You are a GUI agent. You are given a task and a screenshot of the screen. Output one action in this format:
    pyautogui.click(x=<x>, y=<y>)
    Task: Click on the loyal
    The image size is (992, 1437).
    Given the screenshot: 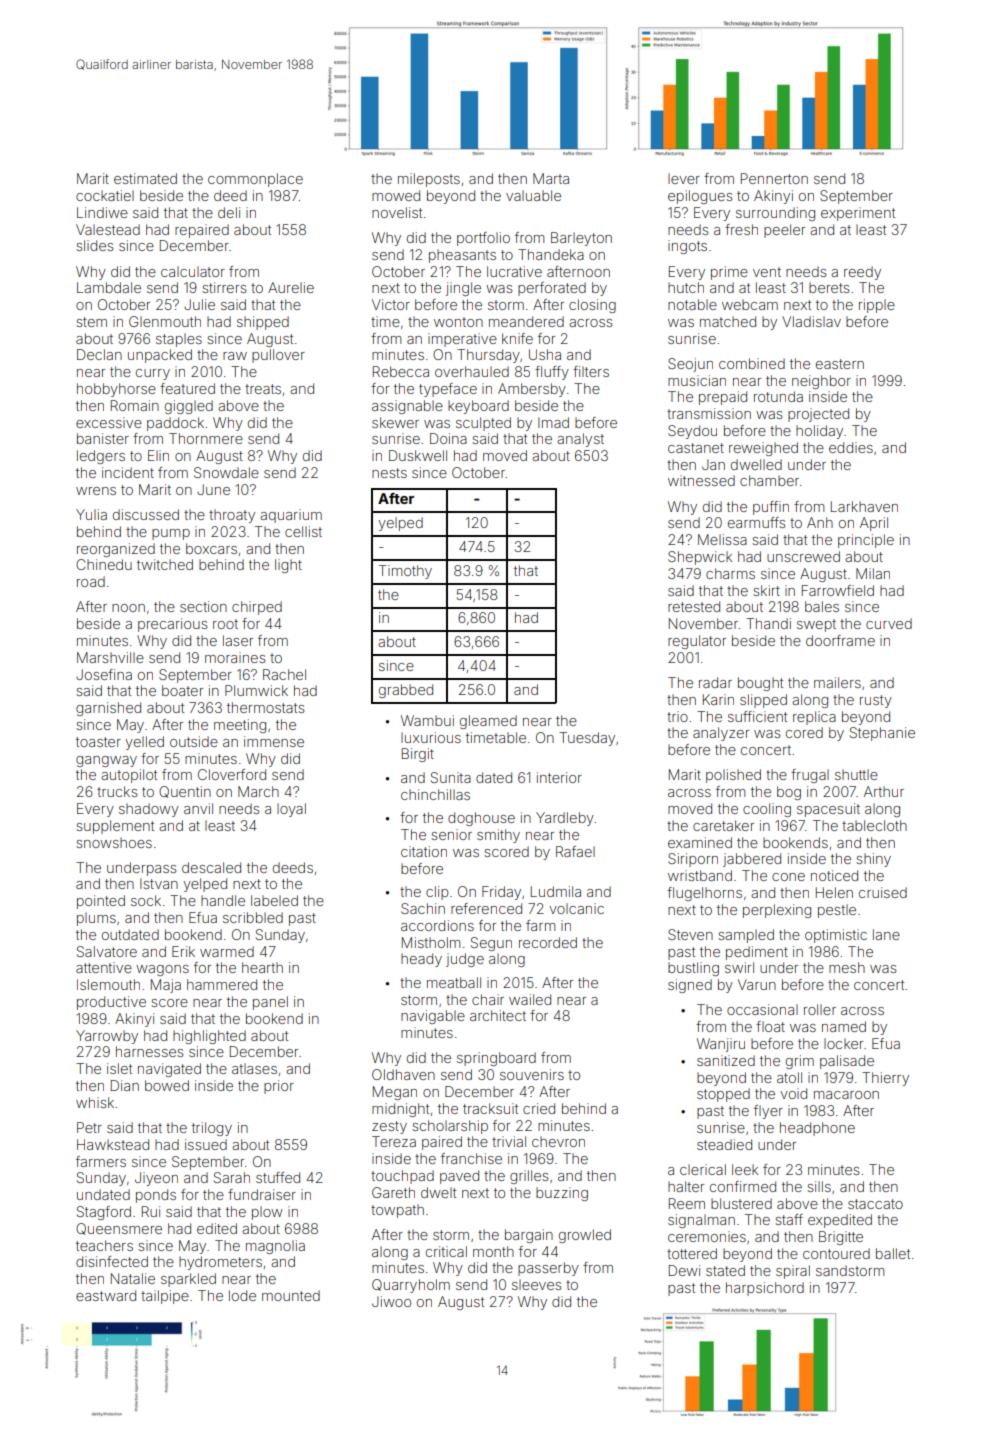 What is the action you would take?
    pyautogui.click(x=291, y=810)
